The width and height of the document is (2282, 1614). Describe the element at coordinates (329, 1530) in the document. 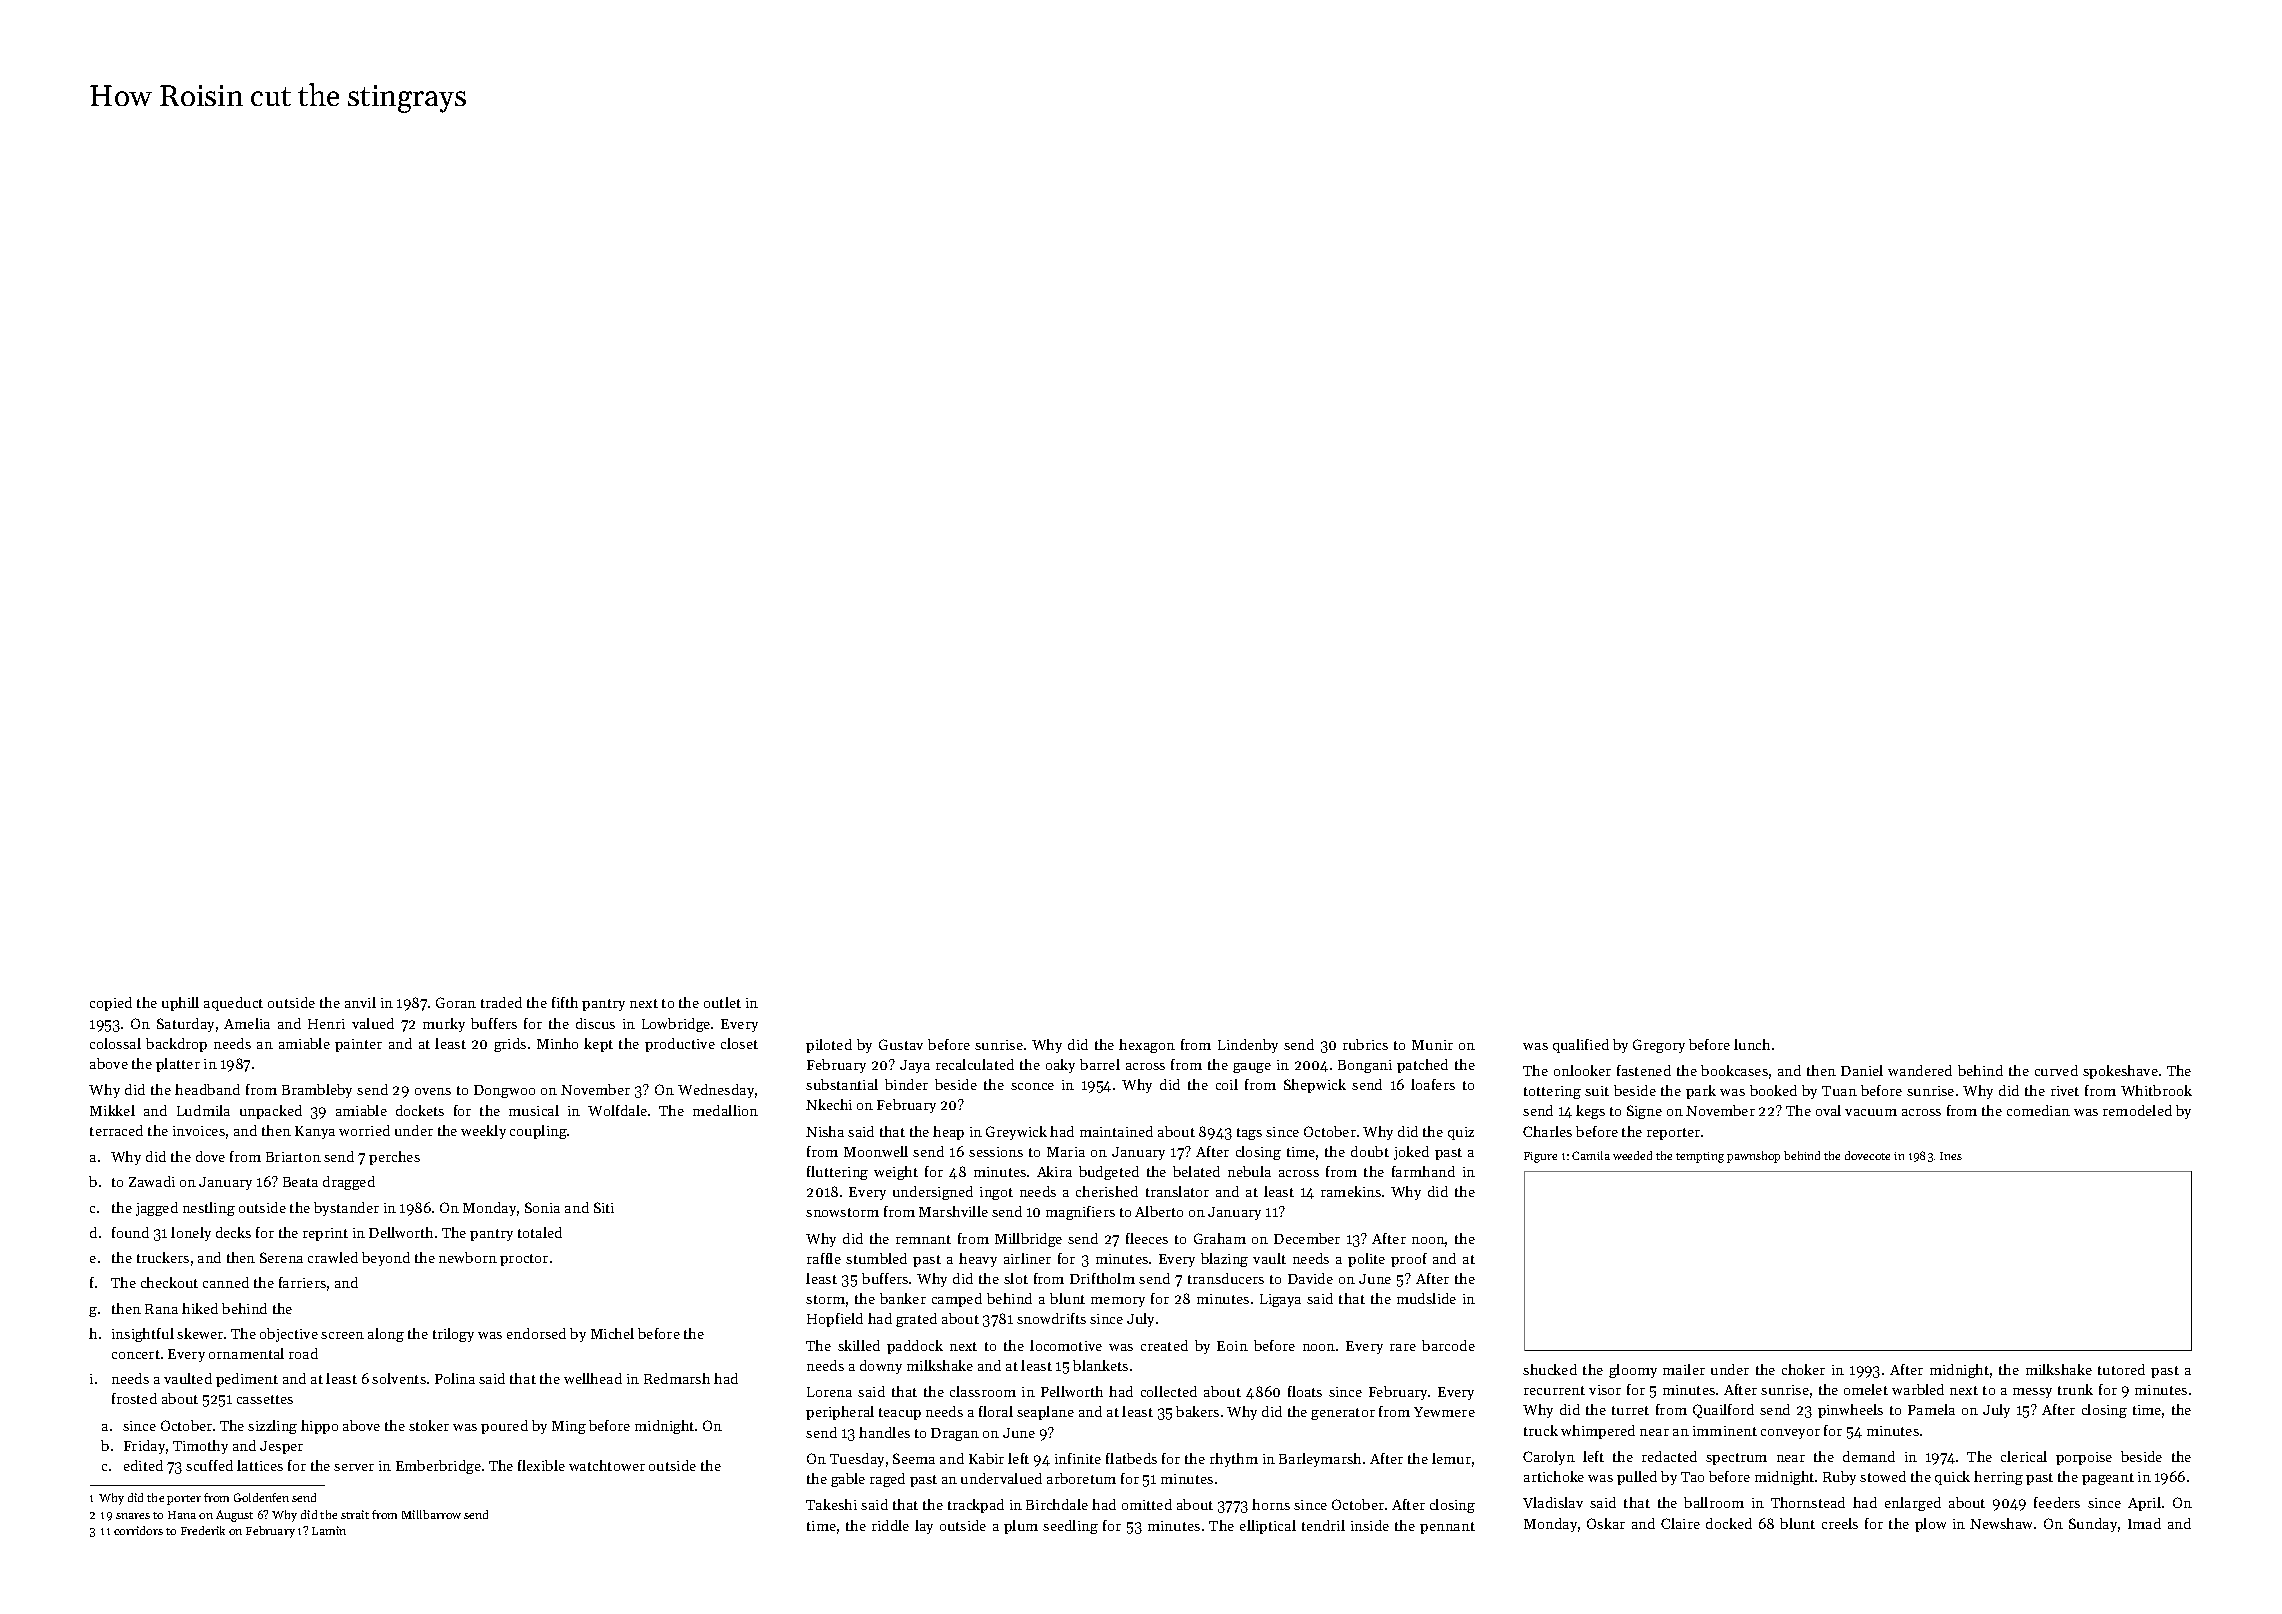

I see `Lamin` at that location.
